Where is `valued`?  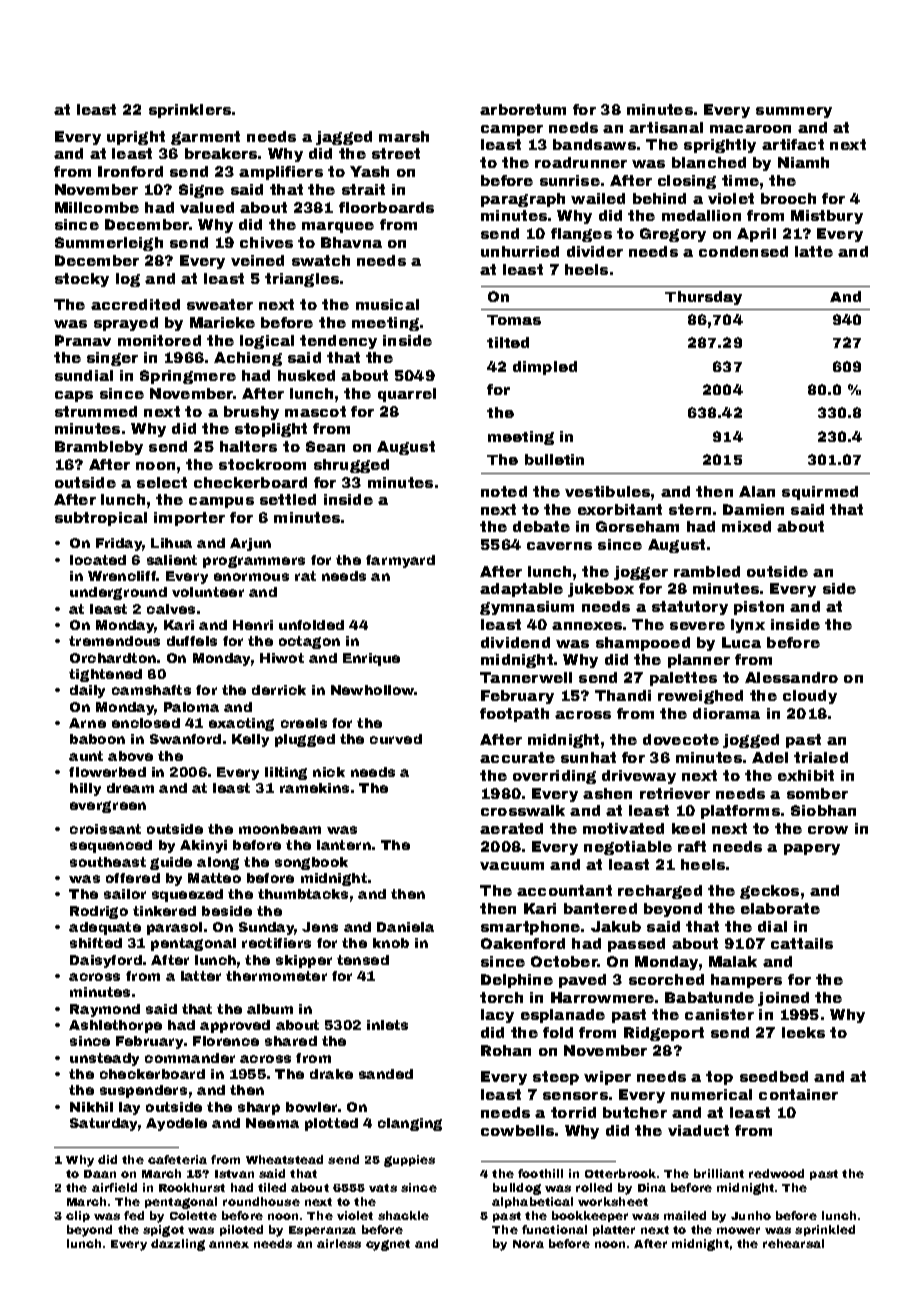
valued is located at coordinates (207, 207).
